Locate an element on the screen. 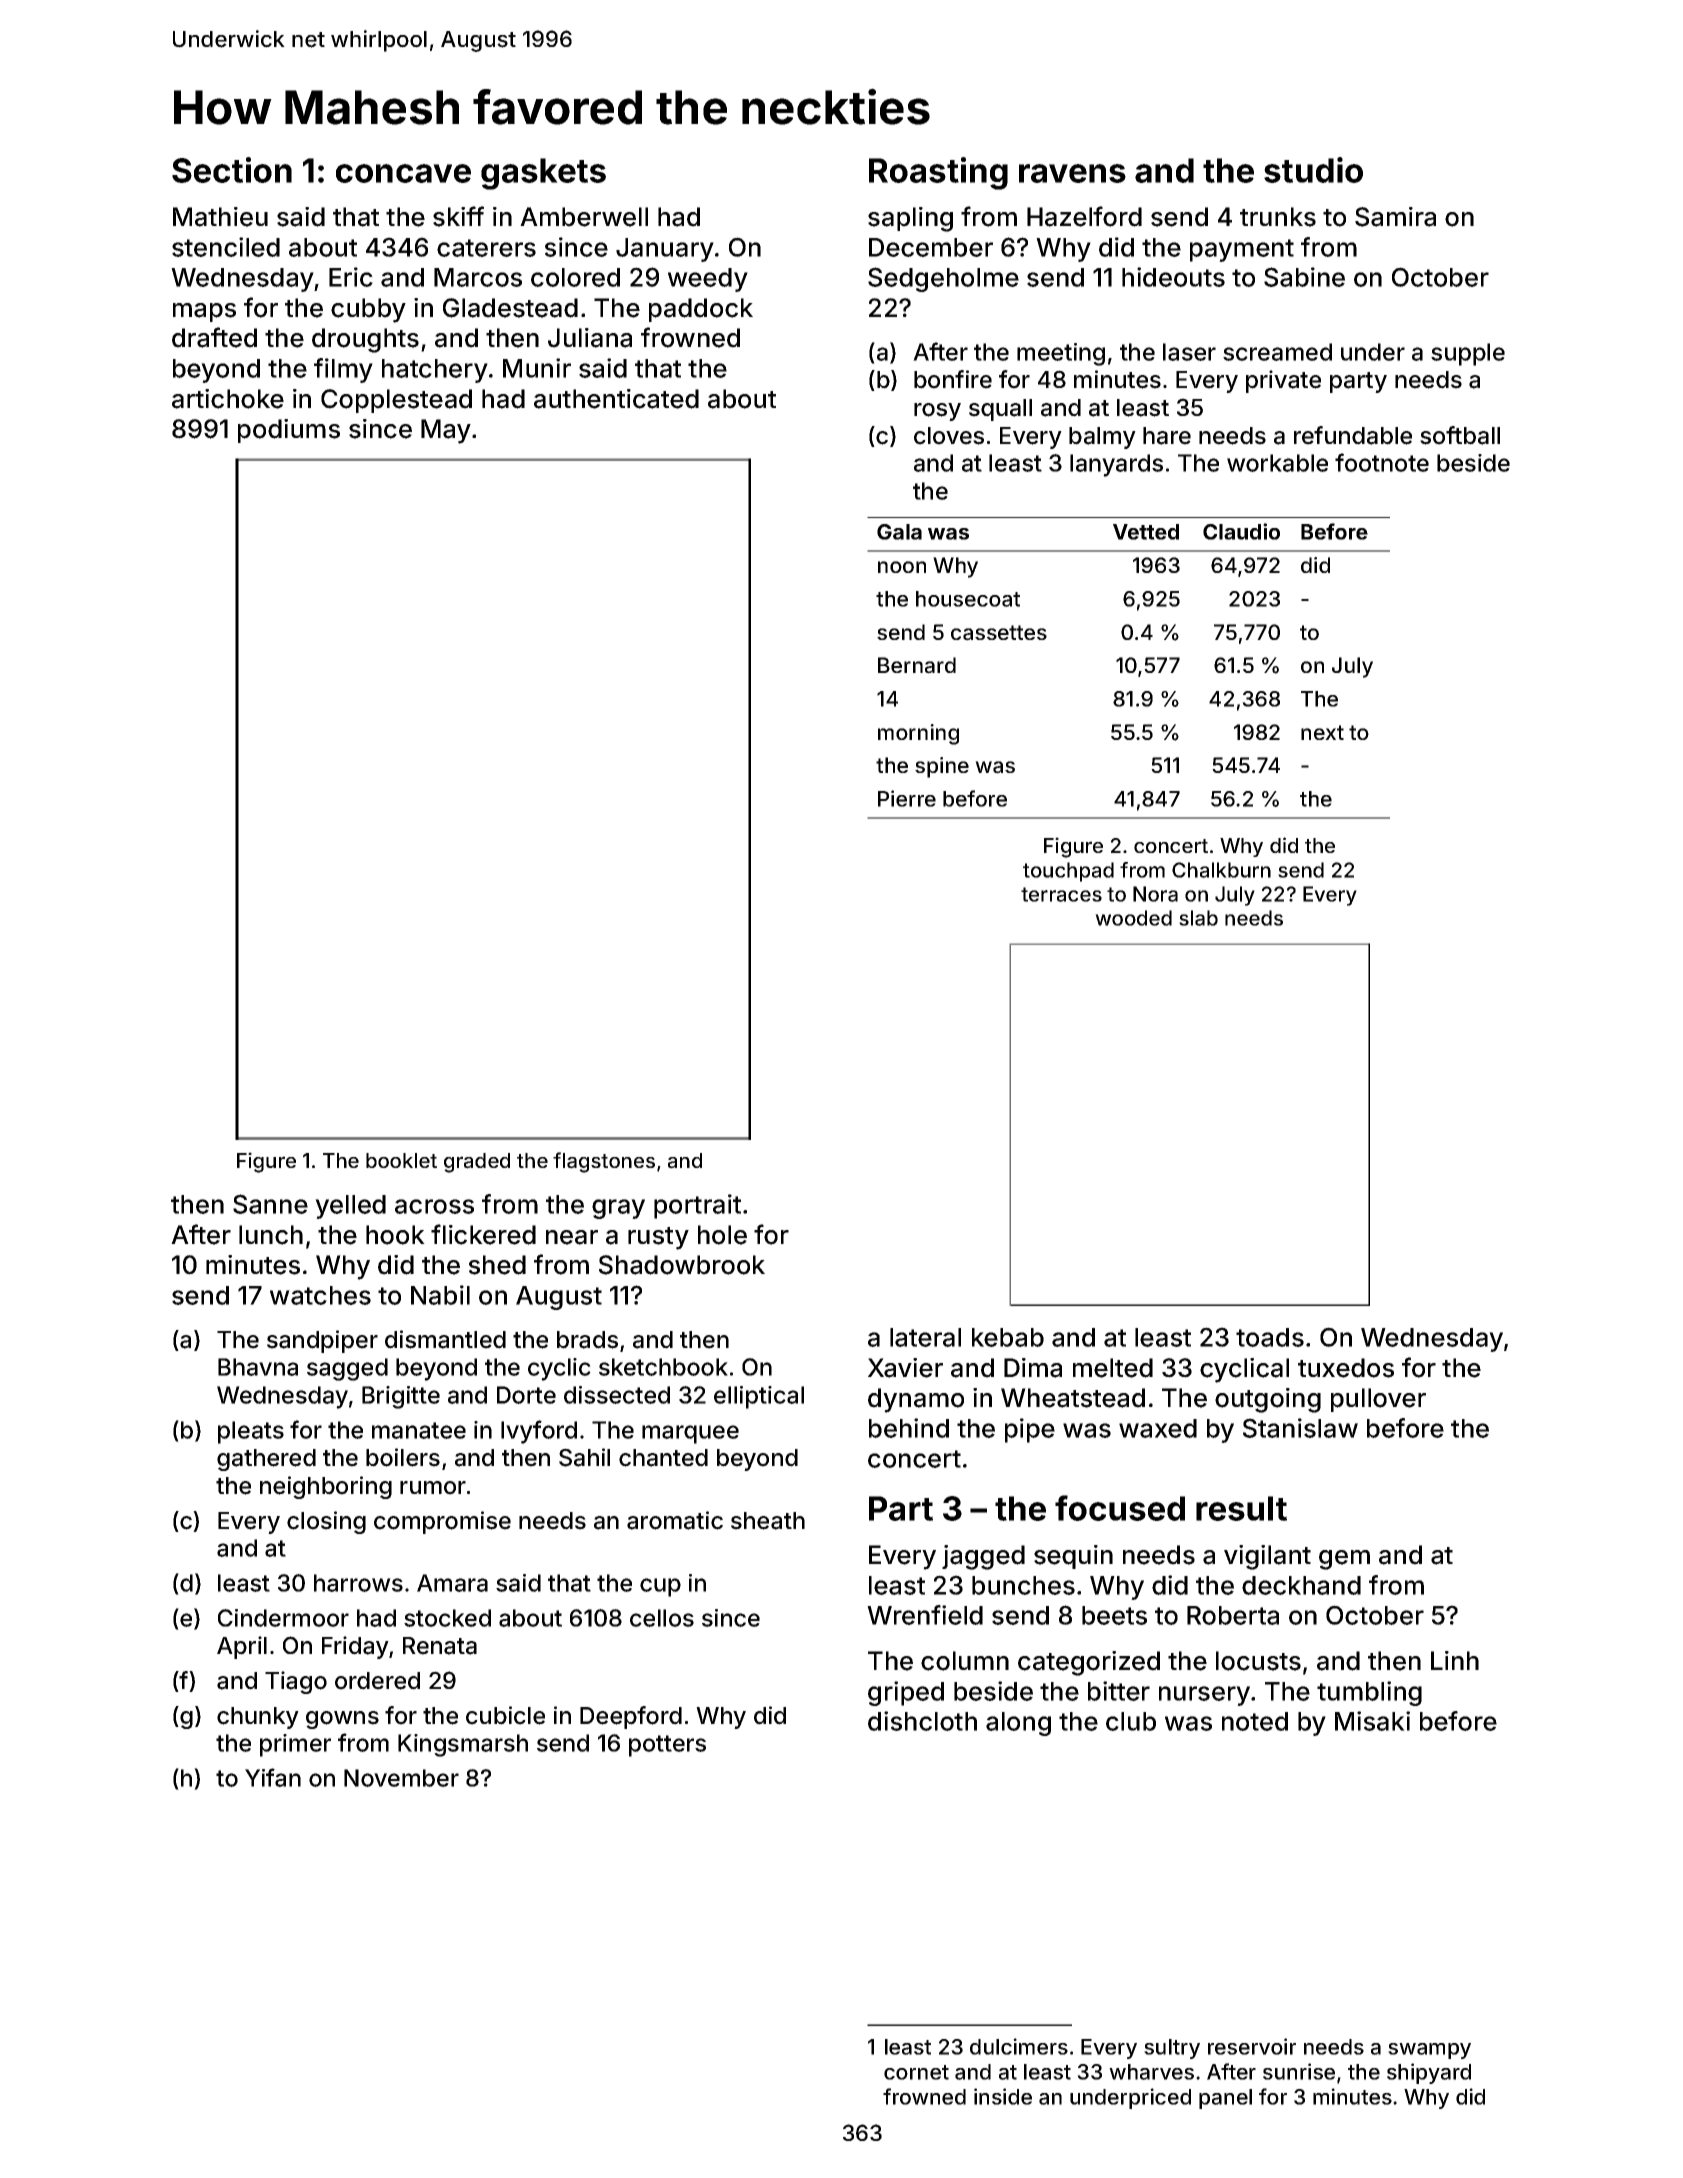 The image size is (1683, 2178). terraces is located at coordinates (1061, 894).
